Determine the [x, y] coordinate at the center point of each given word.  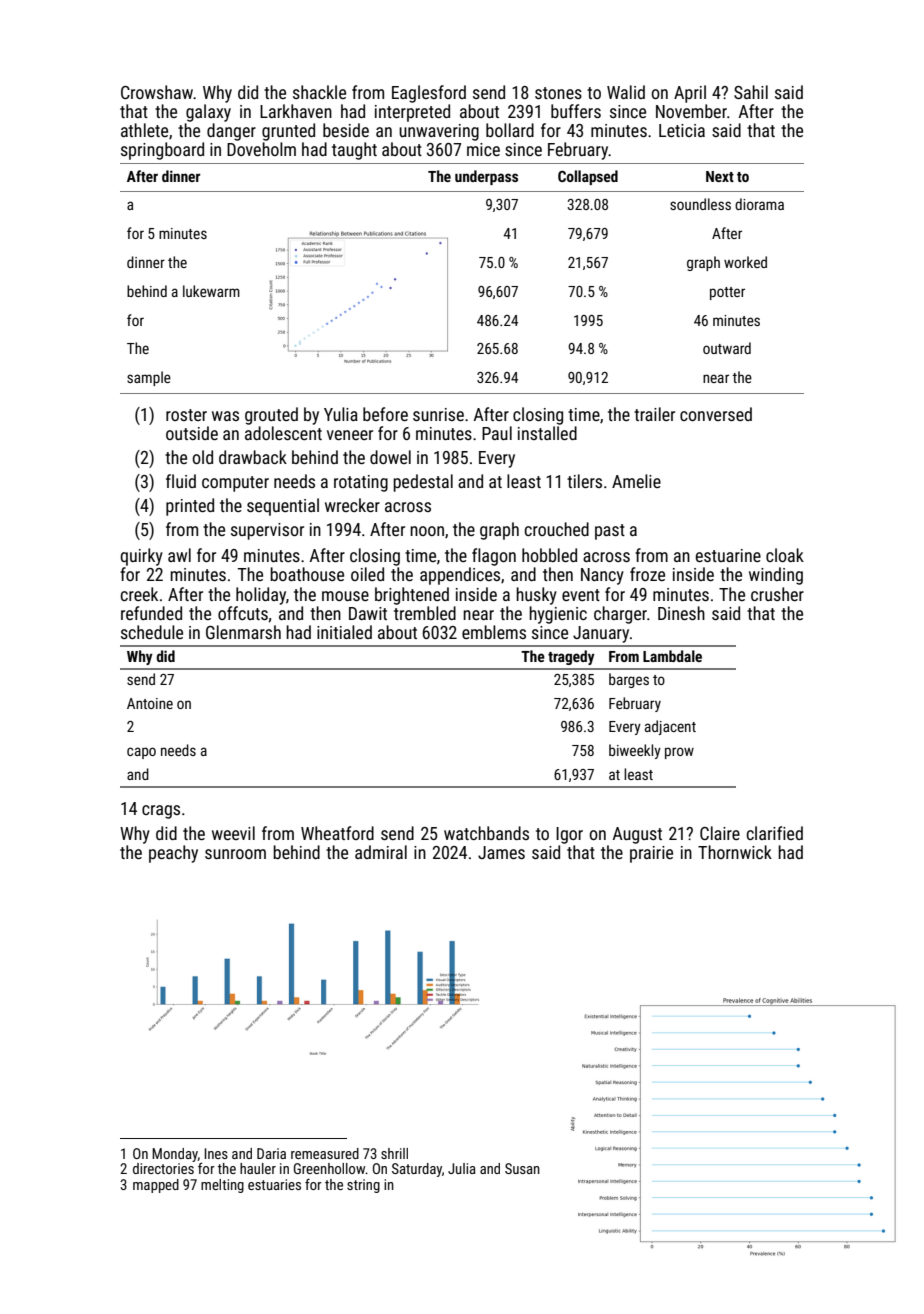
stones [558, 93]
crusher [777, 594]
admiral [381, 852]
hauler [258, 1168]
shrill [394, 1153]
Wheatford [337, 833]
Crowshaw [157, 92]
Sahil [751, 92]
